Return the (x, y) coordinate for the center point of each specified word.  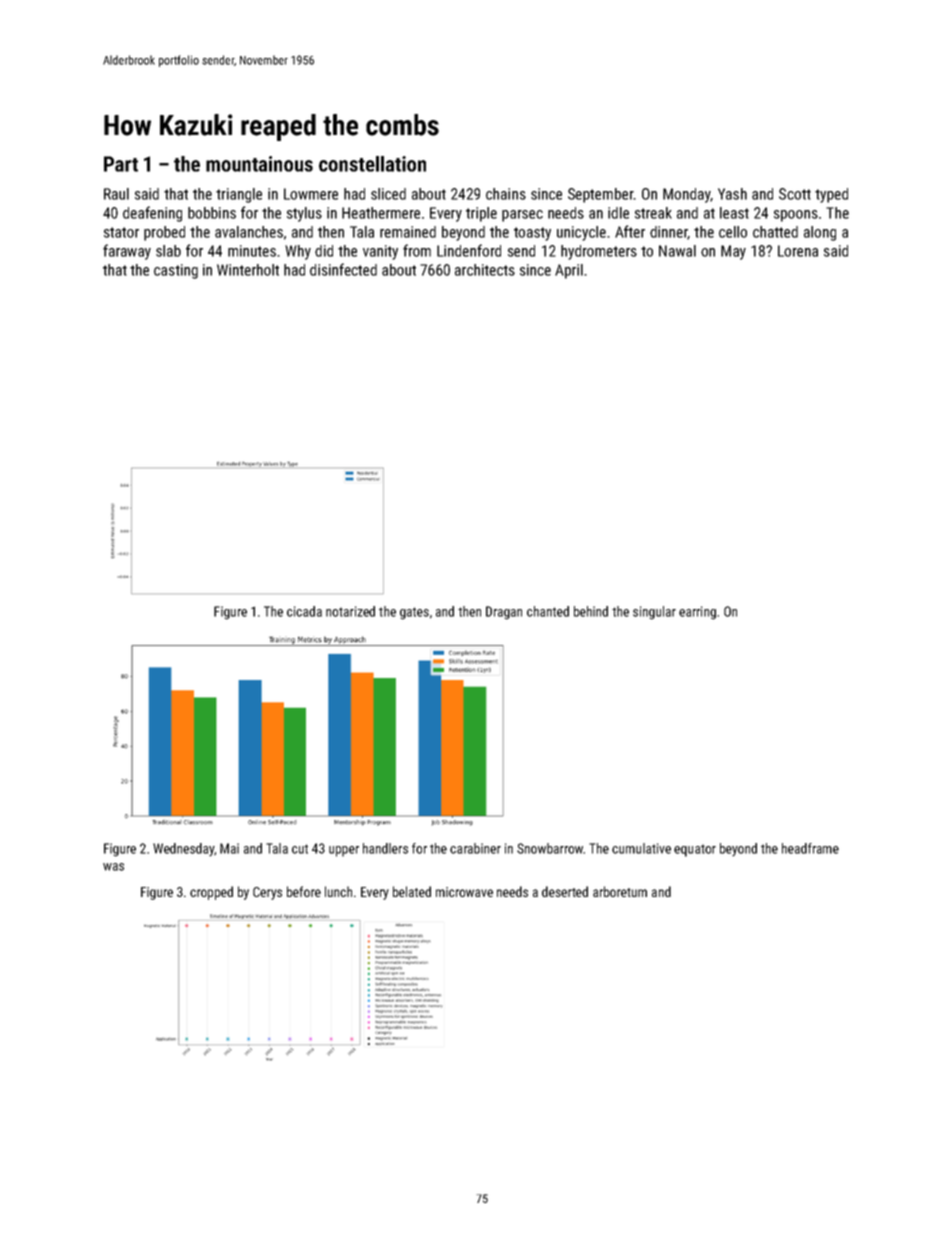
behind (591, 611)
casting (176, 271)
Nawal (677, 251)
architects (485, 270)
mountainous (259, 164)
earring (697, 613)
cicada (304, 611)
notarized (350, 611)
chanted (548, 611)
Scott (795, 194)
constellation (372, 164)
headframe (810, 848)
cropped (211, 893)
